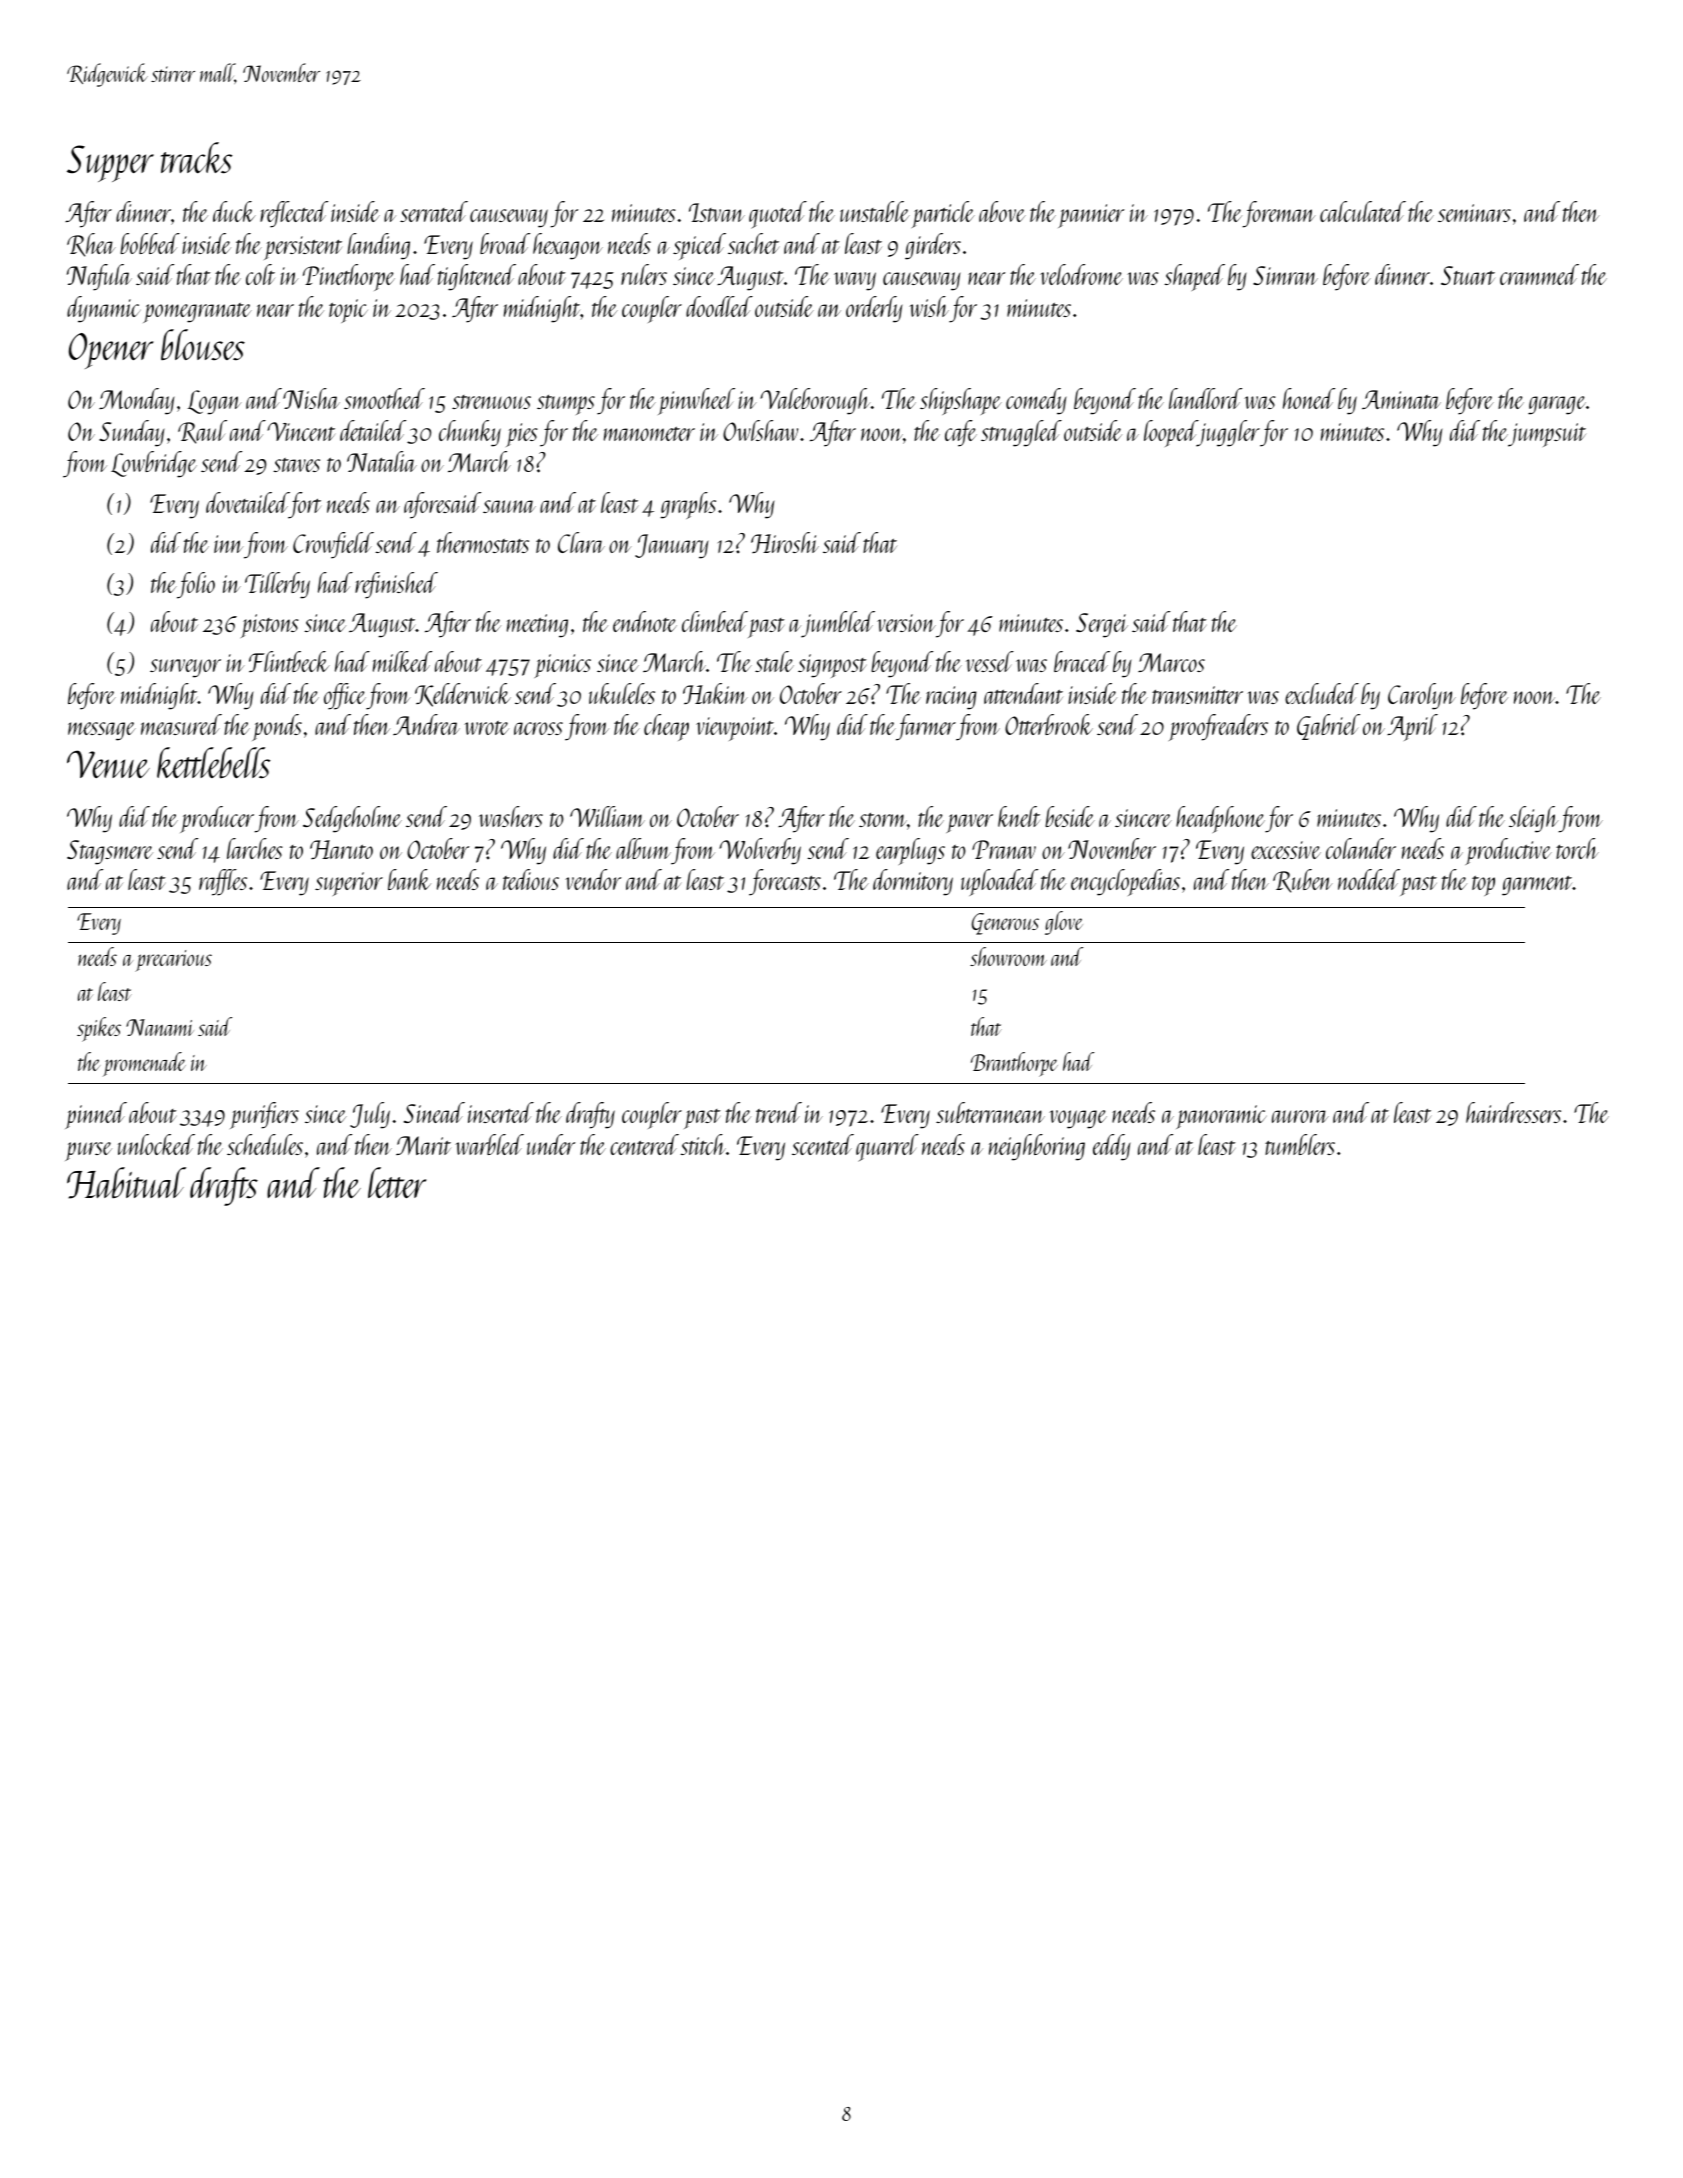 This screenshot has height=2178, width=1683. Describe the element at coordinates (1037, 1147) in the screenshot. I see `neighboring` at that location.
